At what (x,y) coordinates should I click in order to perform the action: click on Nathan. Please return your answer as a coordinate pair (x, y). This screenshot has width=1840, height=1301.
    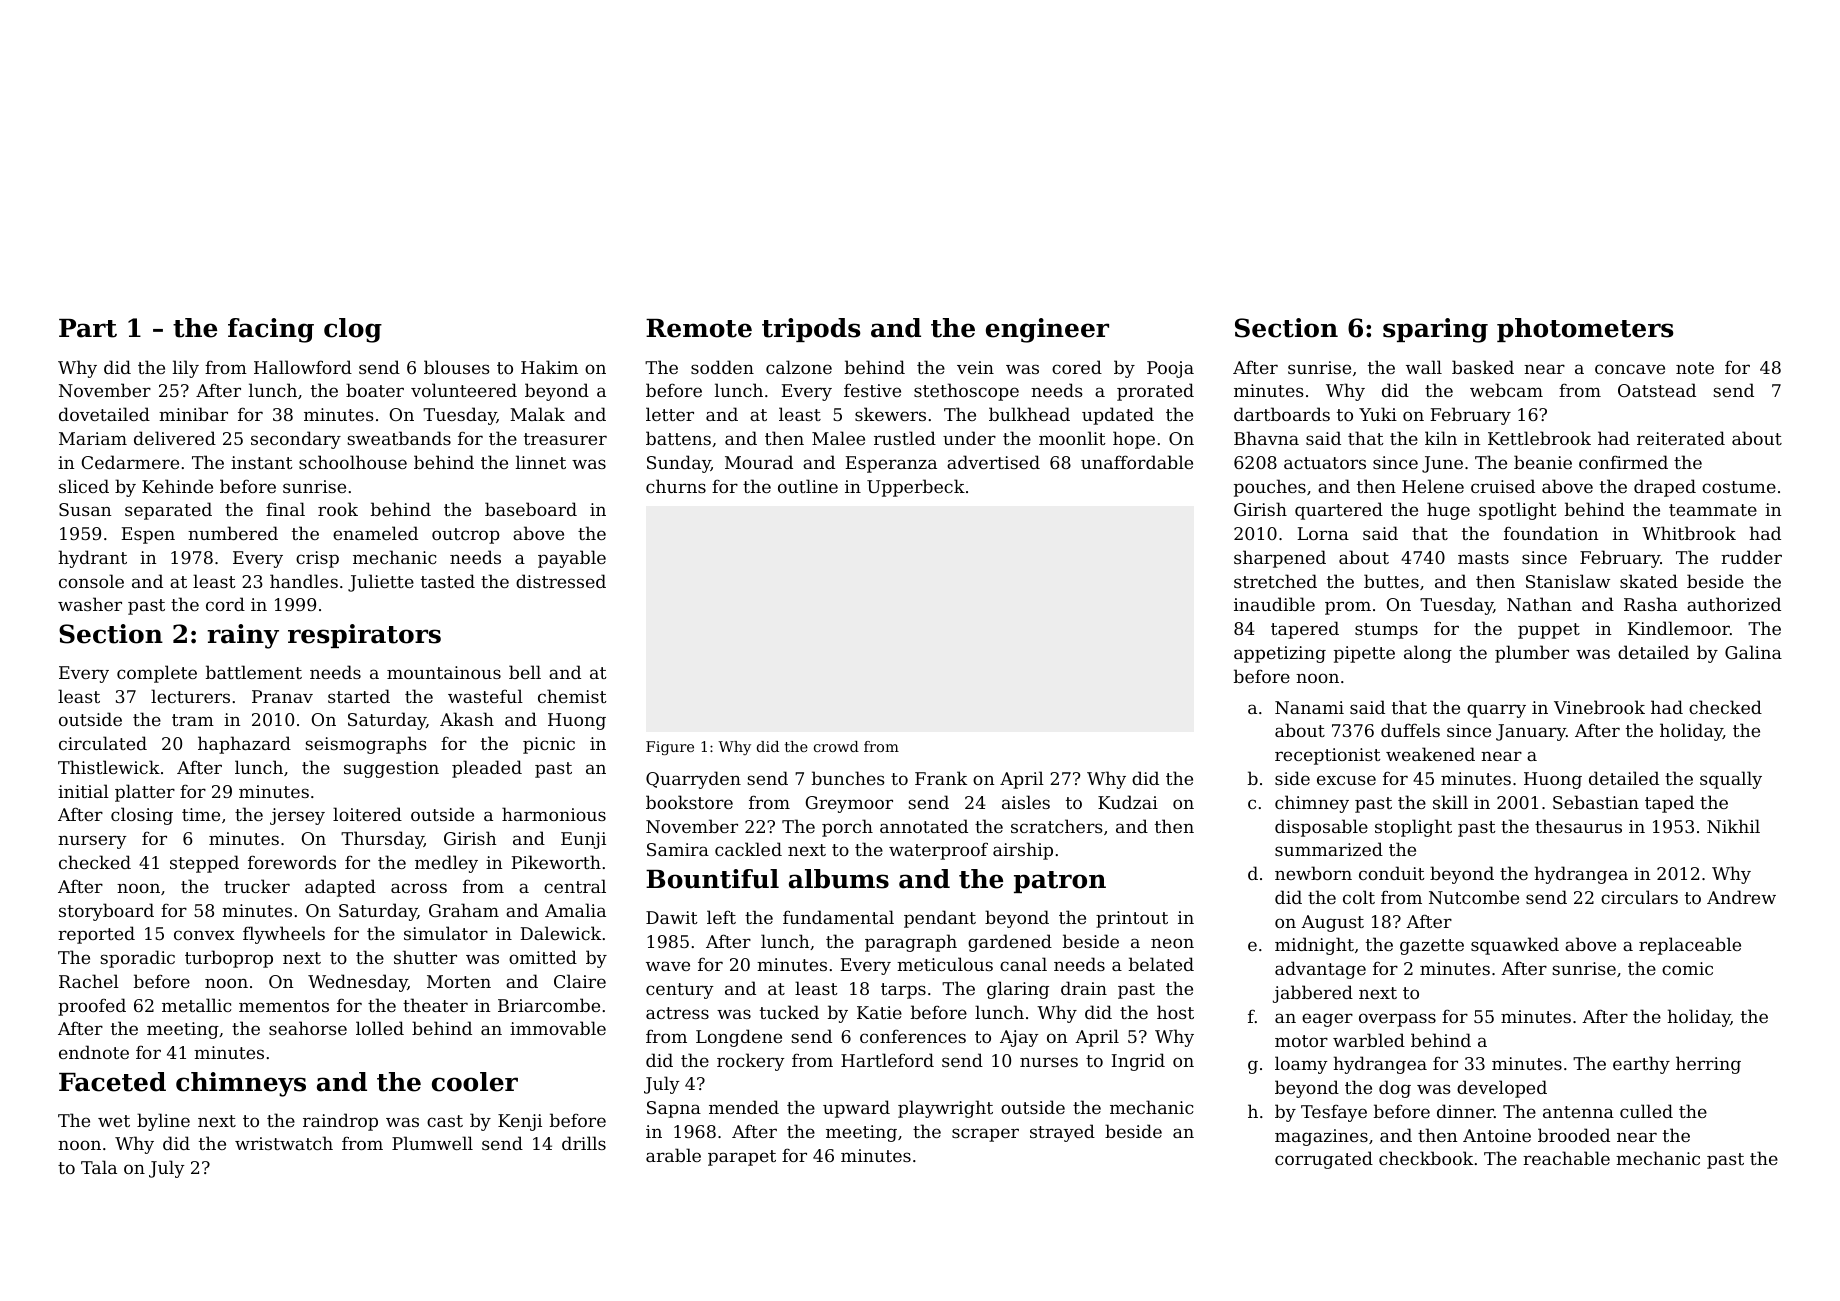
    Looking at the image, I should click on (1539, 604).
